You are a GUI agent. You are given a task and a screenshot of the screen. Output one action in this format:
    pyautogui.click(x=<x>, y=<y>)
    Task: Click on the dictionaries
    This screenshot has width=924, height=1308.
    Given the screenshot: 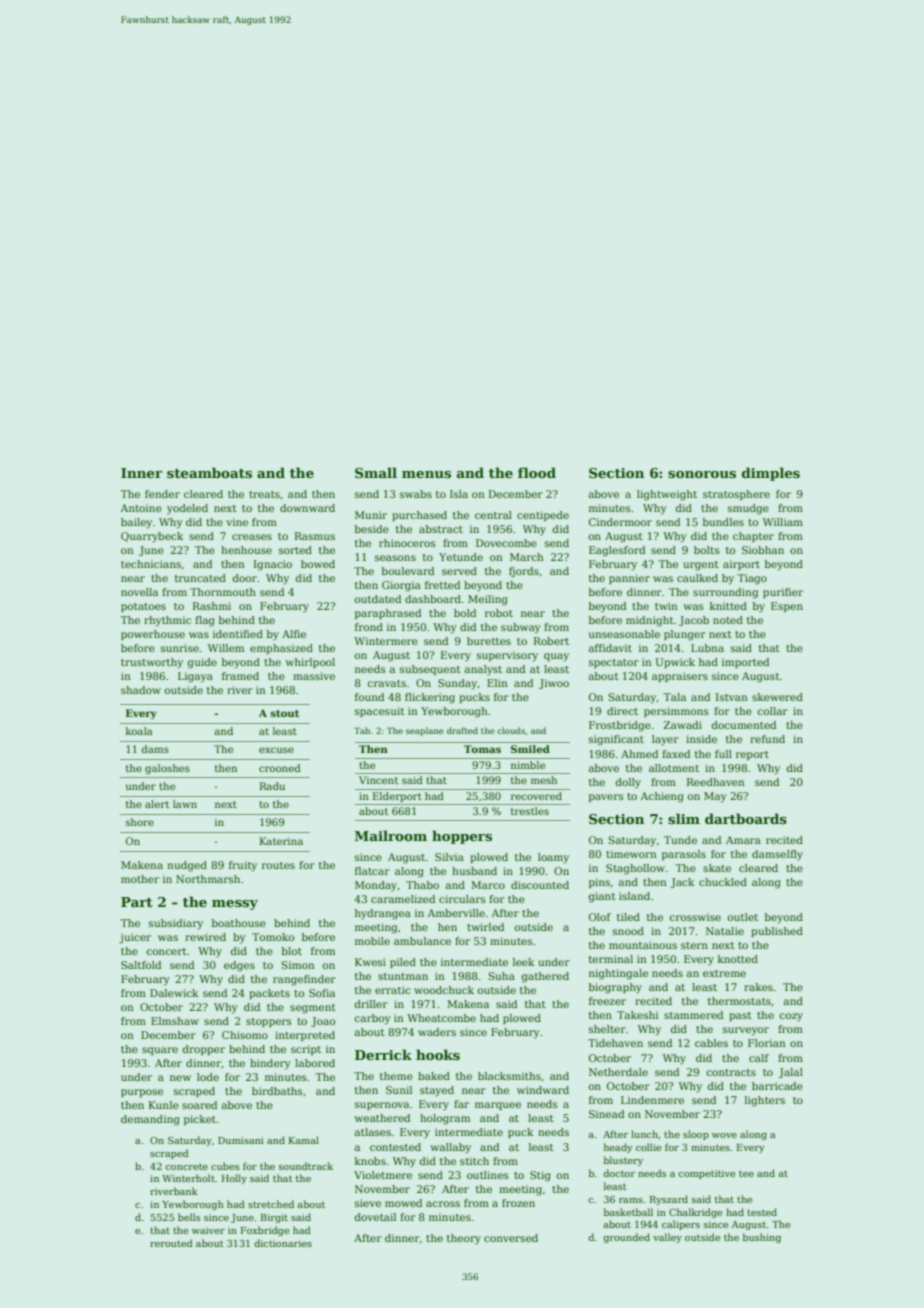 What is the action you would take?
    pyautogui.click(x=283, y=1243)
